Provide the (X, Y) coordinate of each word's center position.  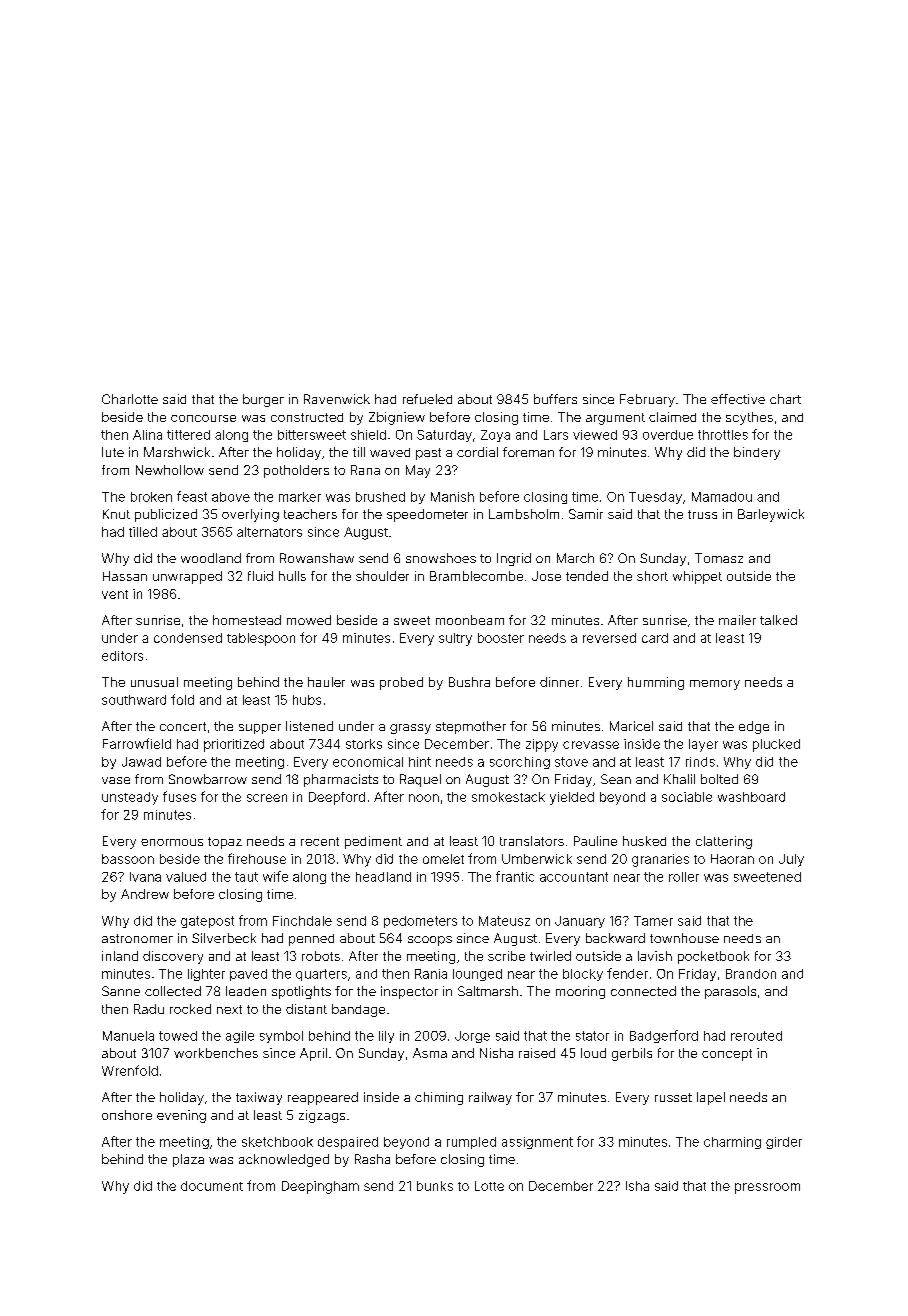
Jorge (472, 1037)
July (791, 860)
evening (181, 1116)
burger (263, 400)
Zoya (495, 436)
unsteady (130, 798)
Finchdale (302, 921)
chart (785, 399)
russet (673, 1097)
